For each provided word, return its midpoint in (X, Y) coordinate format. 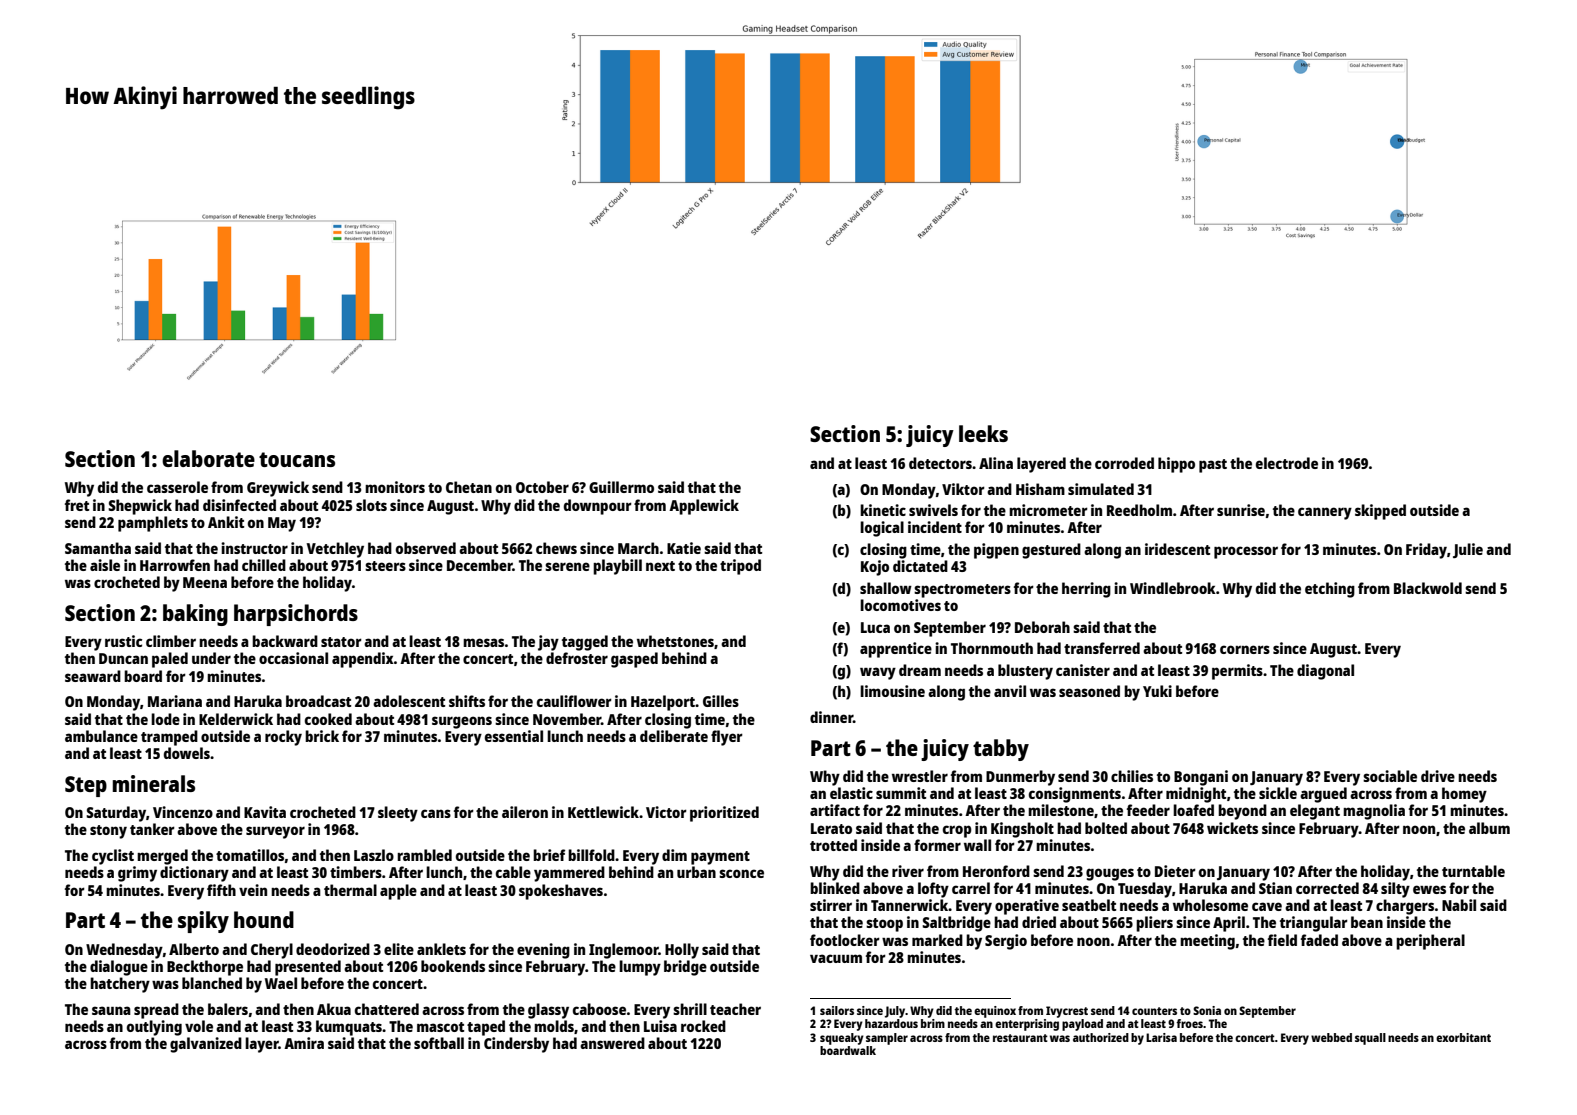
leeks (983, 433)
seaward (93, 676)
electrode (1287, 463)
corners (1245, 649)
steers (385, 566)
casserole (177, 487)
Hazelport (663, 703)
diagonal (1325, 672)
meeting (1207, 942)
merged (162, 857)
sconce (741, 873)
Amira (304, 1043)
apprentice (896, 650)
